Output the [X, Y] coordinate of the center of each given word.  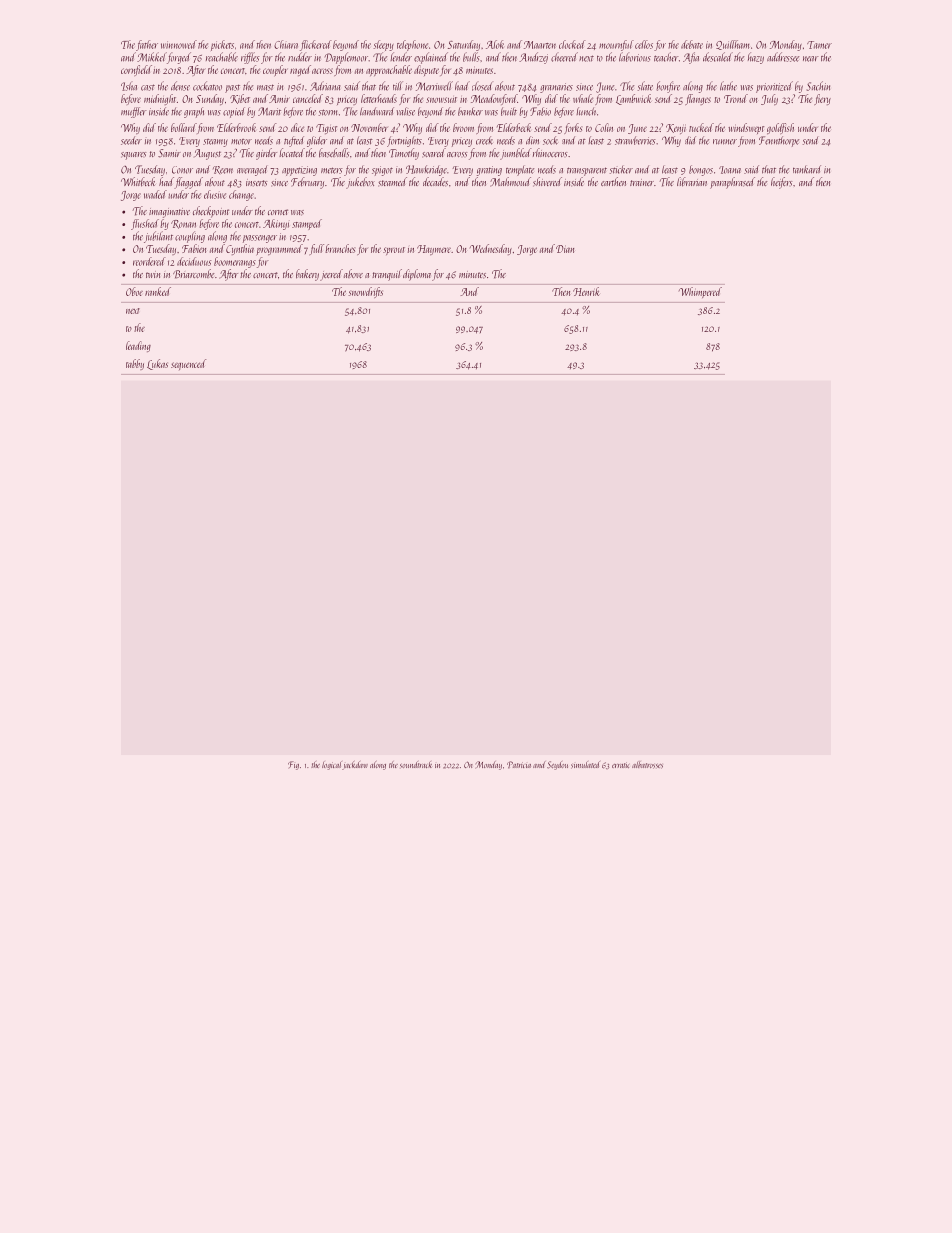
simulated [585, 765]
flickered [316, 45]
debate [692, 44]
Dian [565, 249]
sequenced [188, 364]
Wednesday [491, 249]
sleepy [383, 45]
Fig [293, 765]
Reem [223, 170]
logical [332, 765]
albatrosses [647, 765]
